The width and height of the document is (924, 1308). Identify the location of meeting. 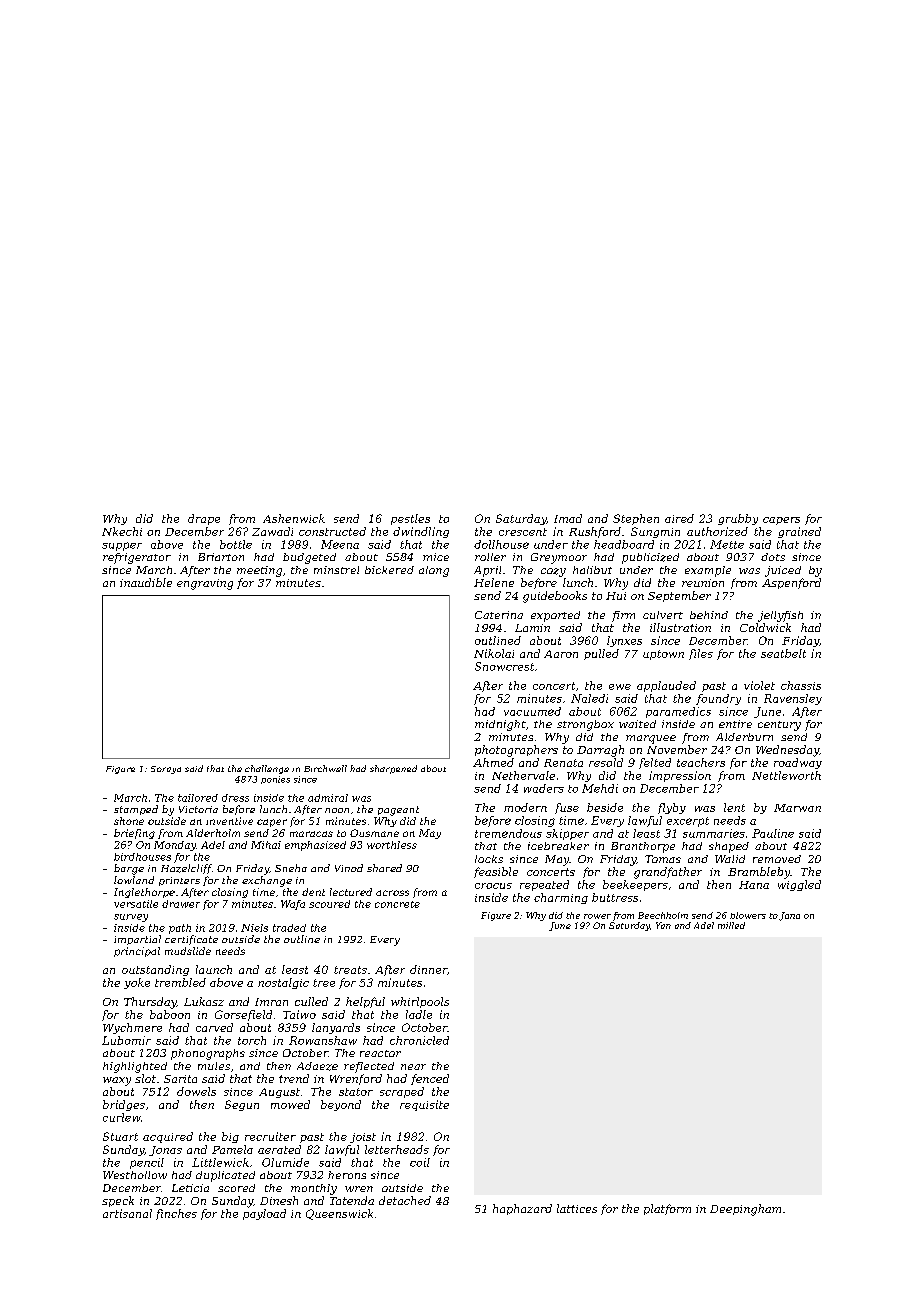
(259, 571).
